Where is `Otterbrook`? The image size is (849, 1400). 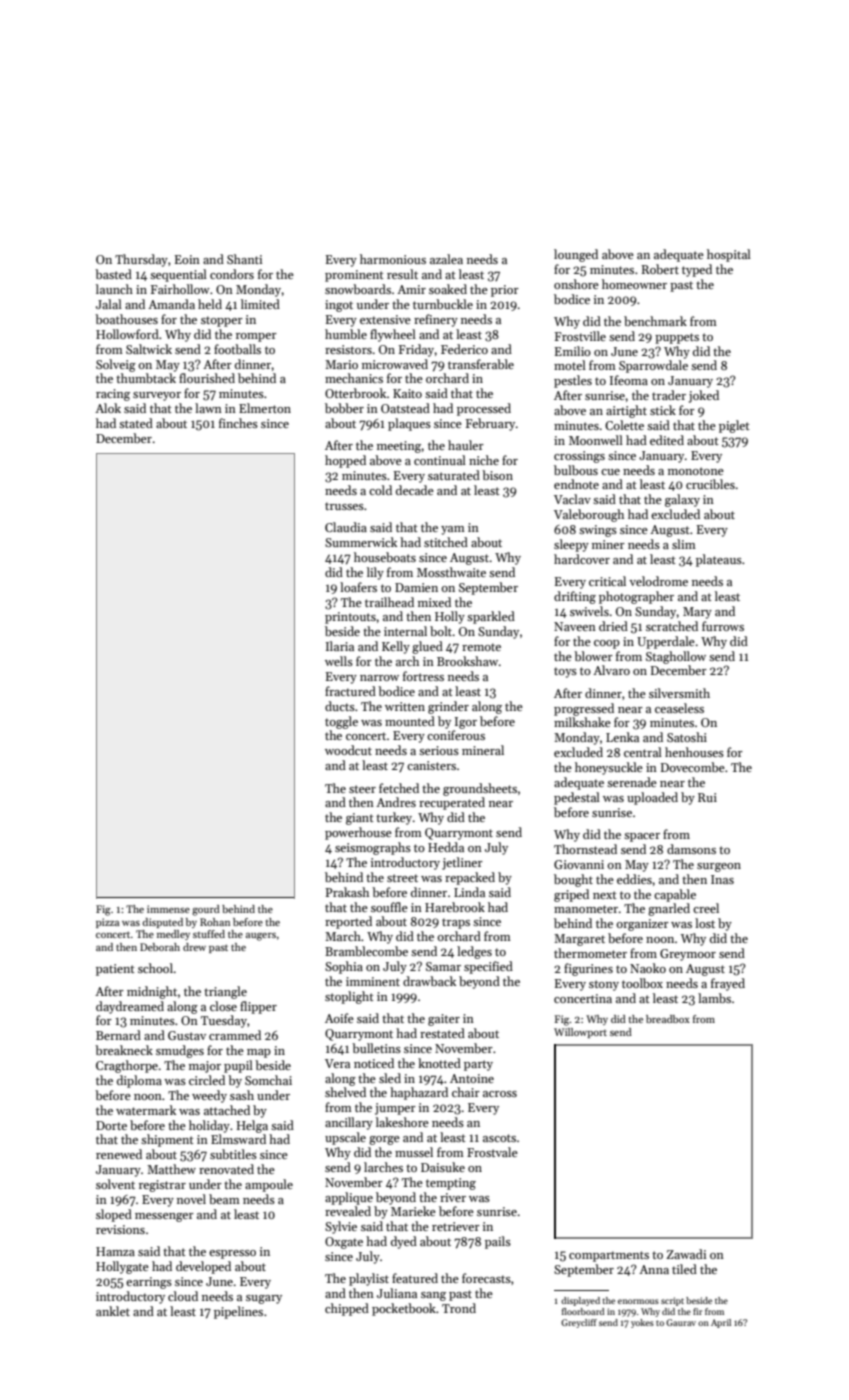
Otterbrook is located at coordinates (356, 393).
